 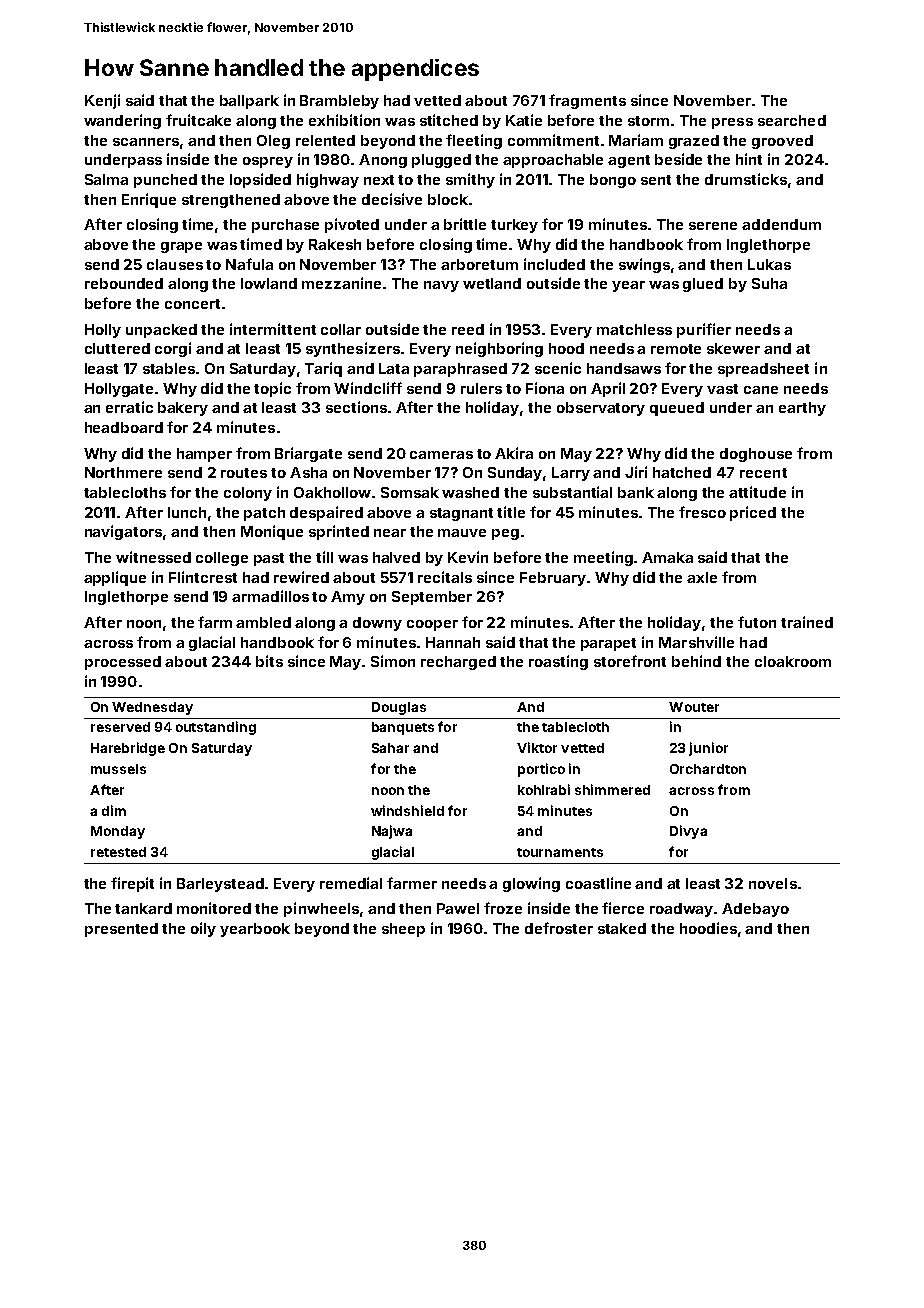 What do you see at coordinates (676, 349) in the screenshot?
I see `remote` at bounding box center [676, 349].
